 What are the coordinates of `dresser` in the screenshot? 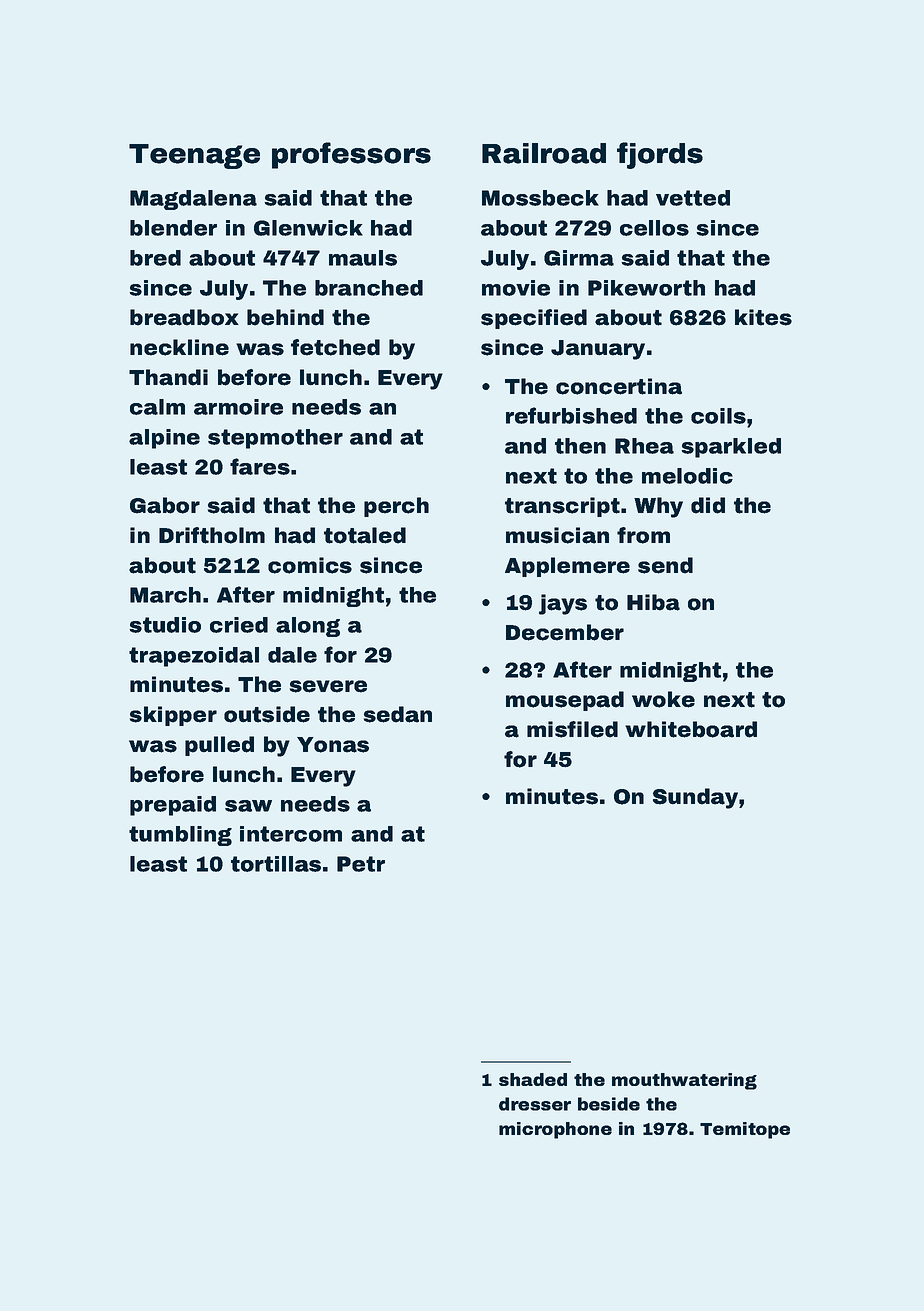 It's located at (535, 1104).
